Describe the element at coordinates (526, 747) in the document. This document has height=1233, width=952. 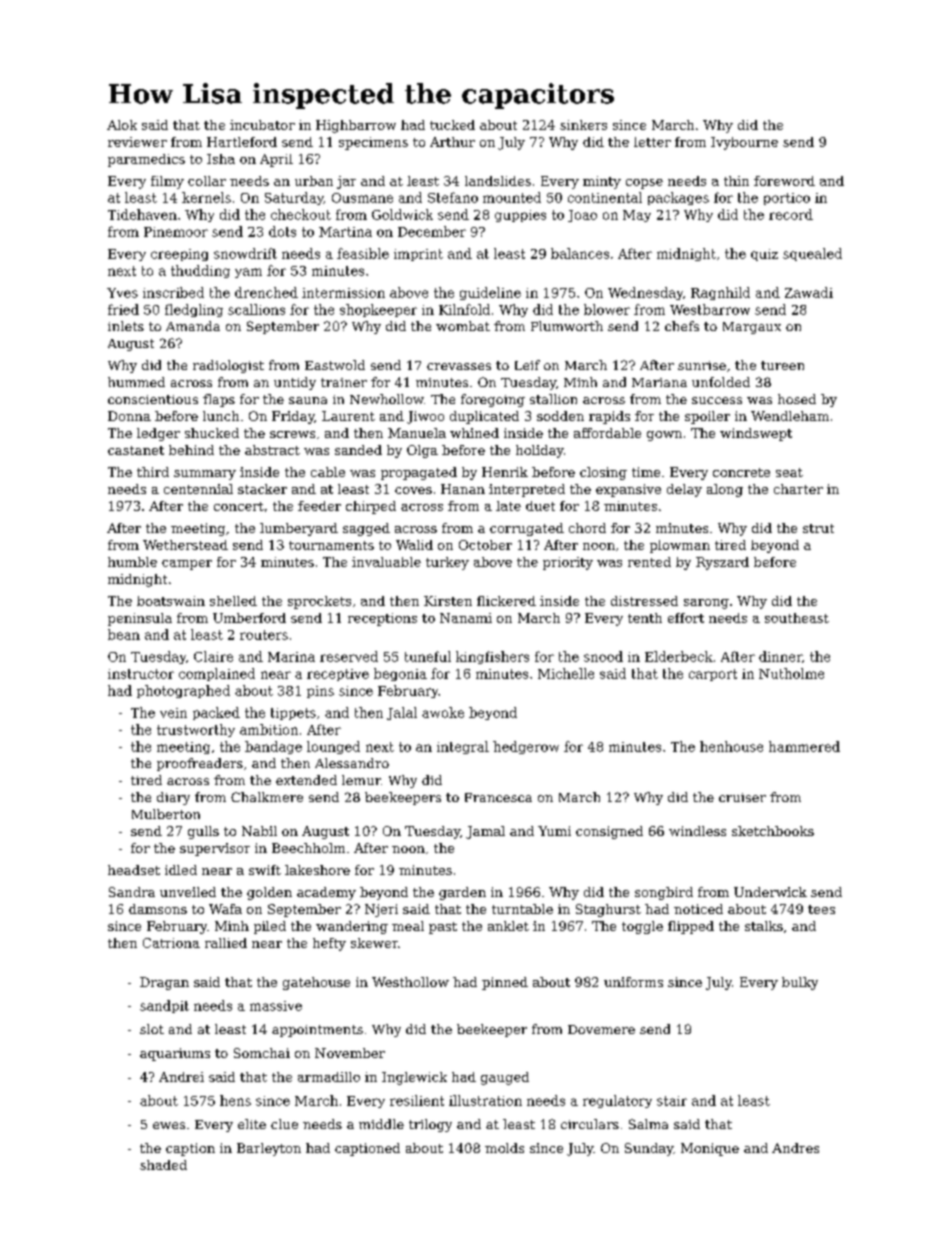
I see `hedgerow` at that location.
